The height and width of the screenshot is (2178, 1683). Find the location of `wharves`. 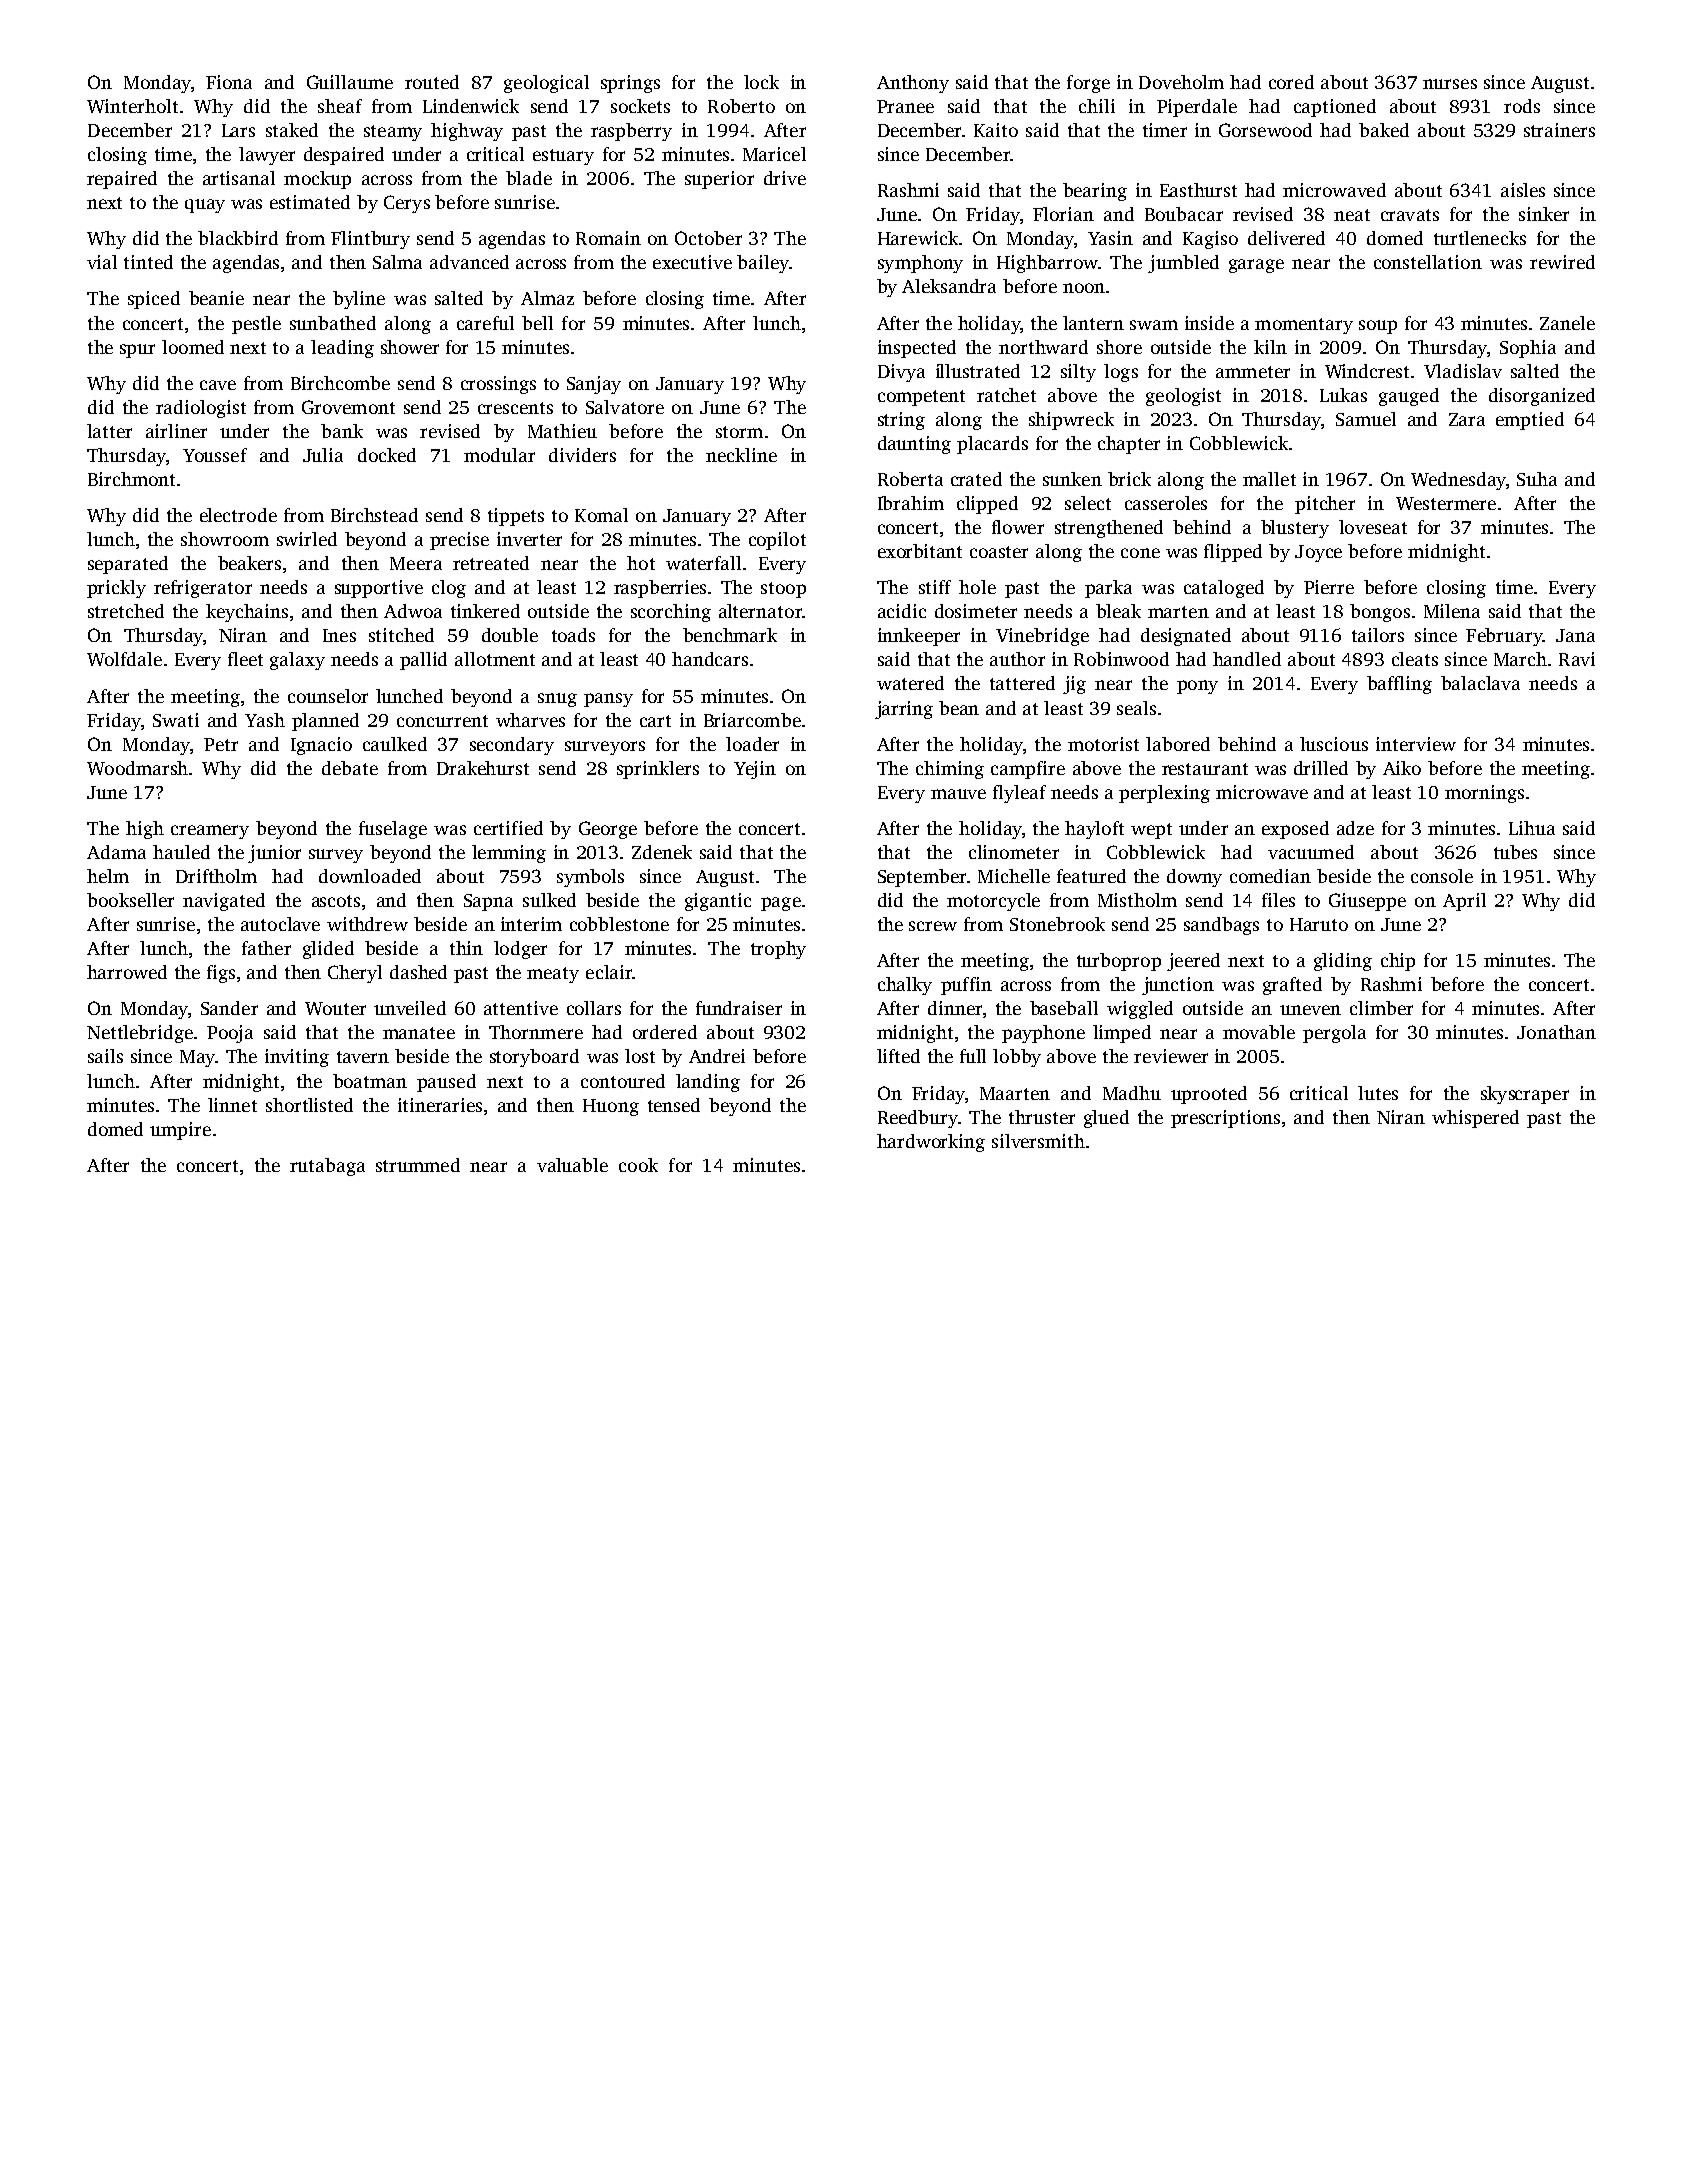

wharves is located at coordinates (530, 720).
